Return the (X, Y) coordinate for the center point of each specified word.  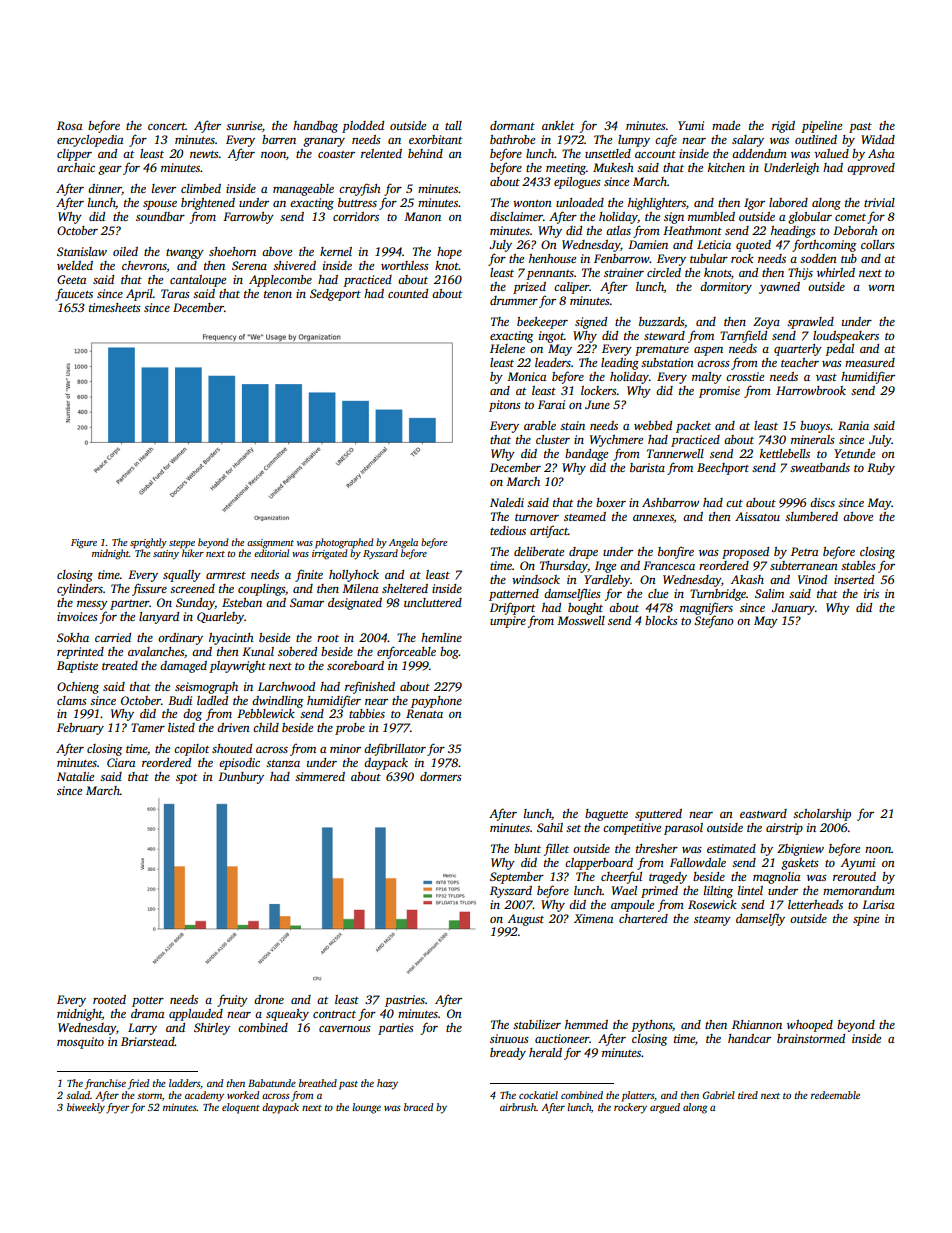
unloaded (580, 202)
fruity (232, 1000)
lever (164, 188)
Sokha (73, 637)
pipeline (821, 127)
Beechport (723, 469)
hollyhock (354, 576)
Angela (403, 543)
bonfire (676, 552)
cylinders (80, 590)
